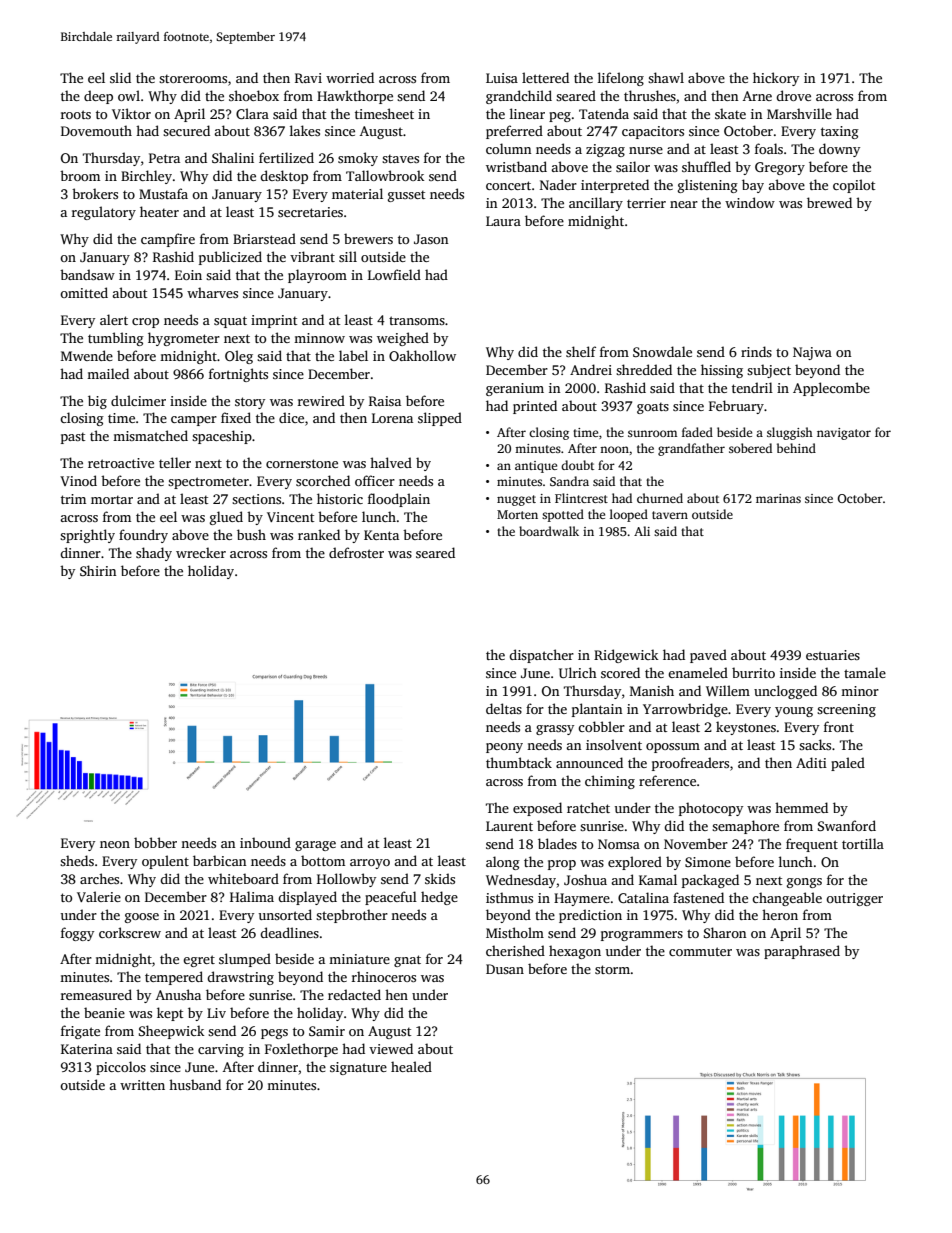 This page has height=1233, width=952. Describe the element at coordinates (545, 77) in the page. I see `lettered` at that location.
